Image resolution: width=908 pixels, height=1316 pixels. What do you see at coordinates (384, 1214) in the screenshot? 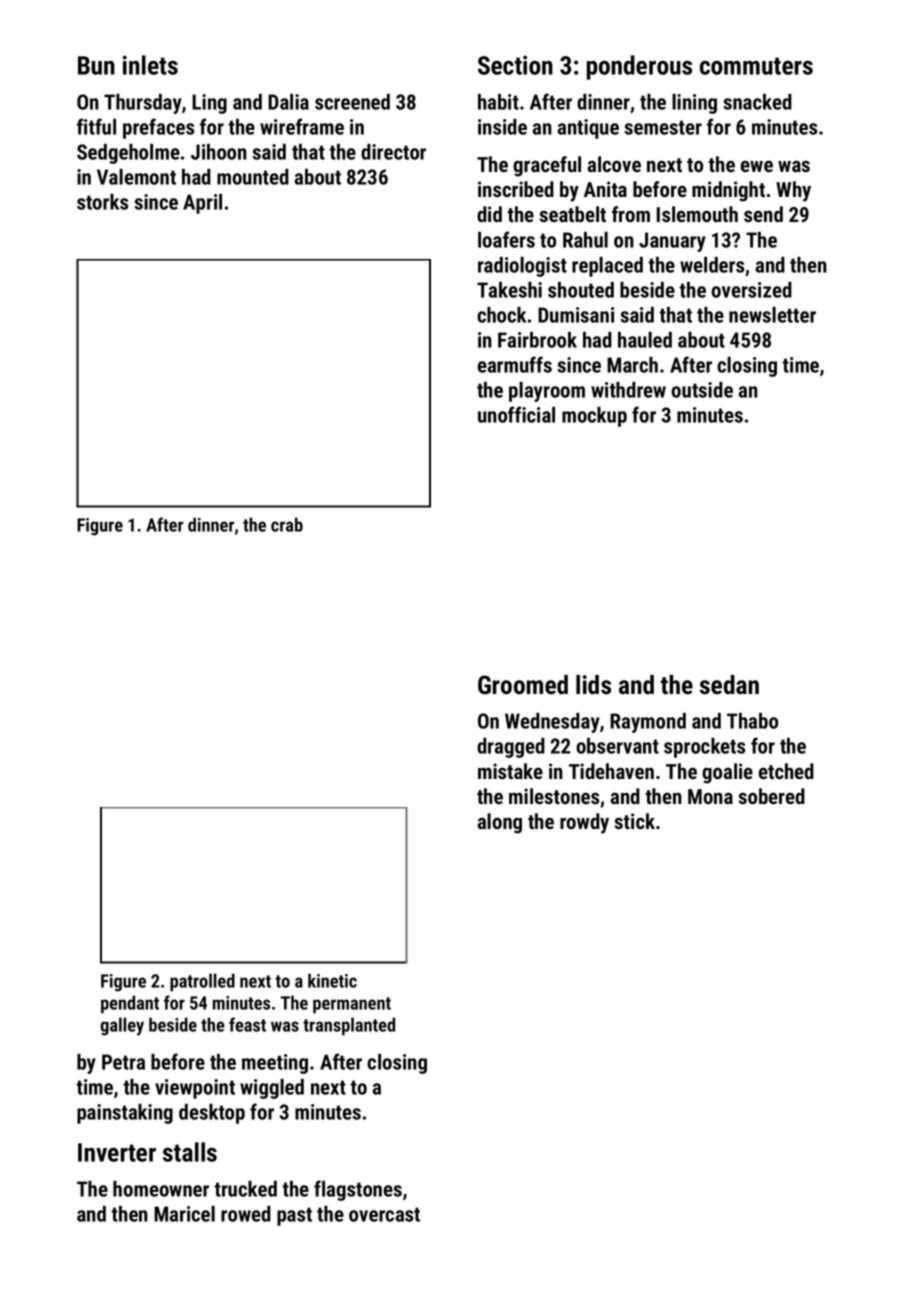
I see `overcast` at bounding box center [384, 1214].
